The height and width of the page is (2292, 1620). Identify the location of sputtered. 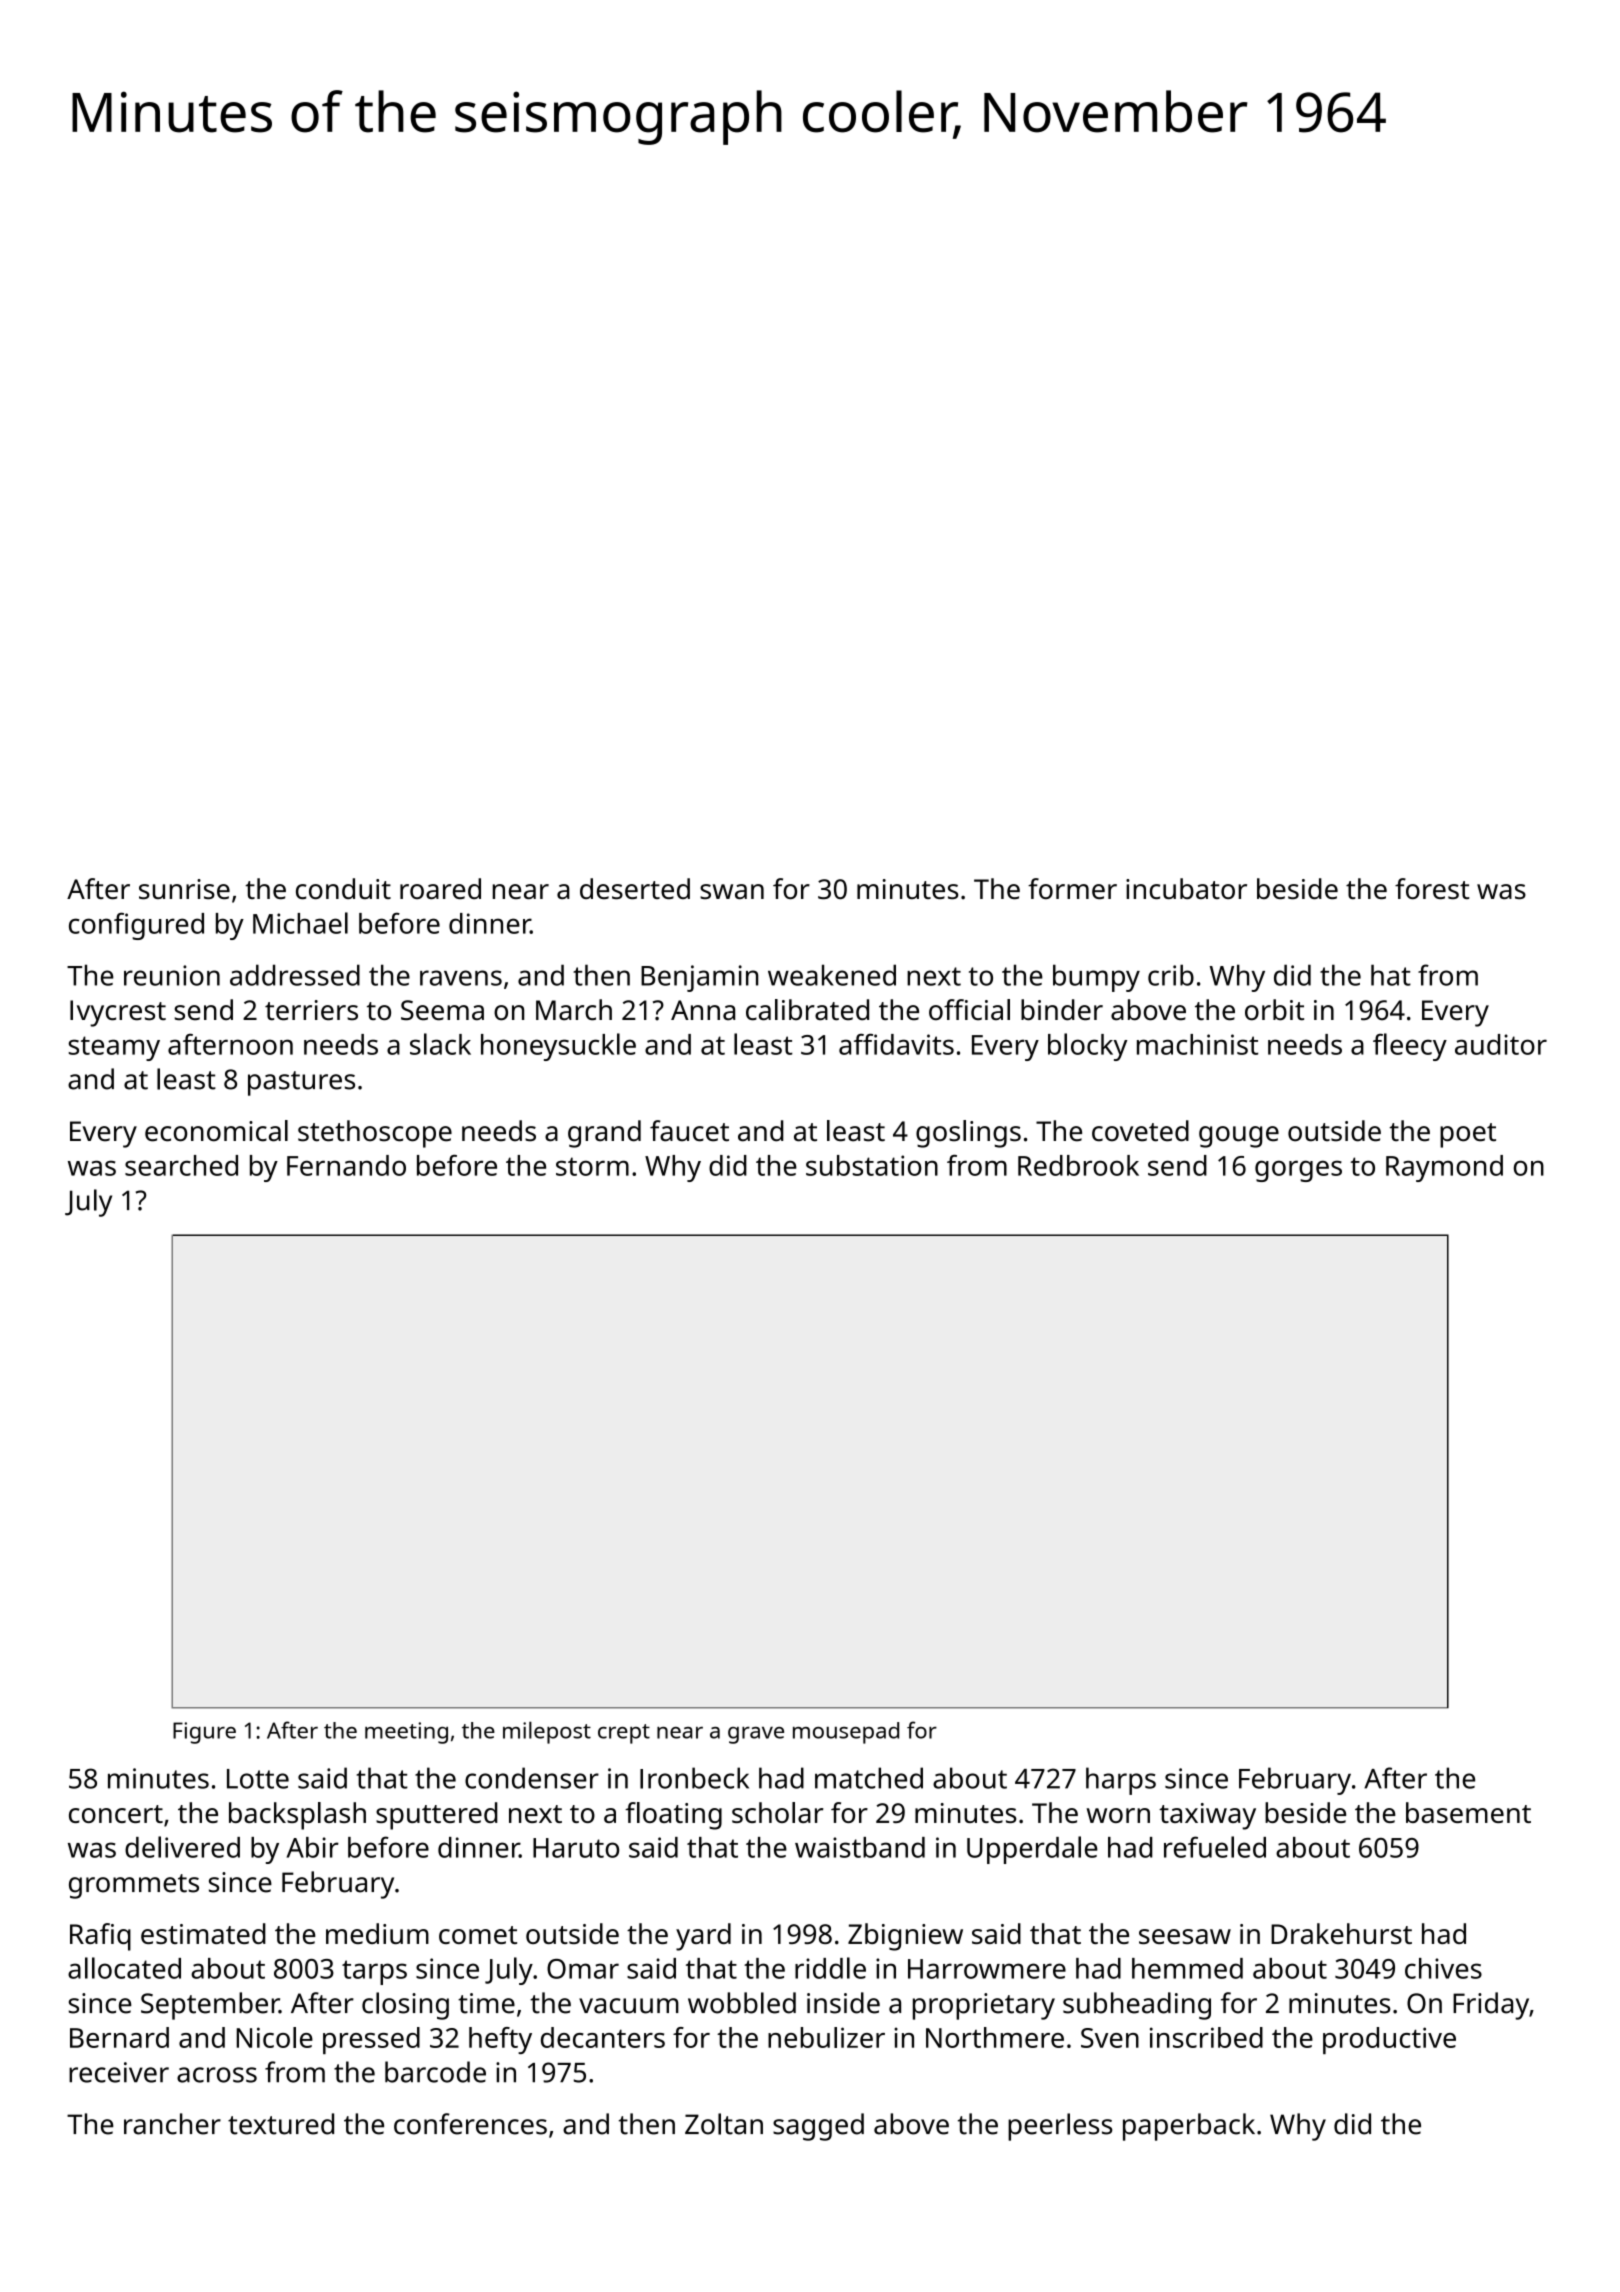
(437, 1816).
